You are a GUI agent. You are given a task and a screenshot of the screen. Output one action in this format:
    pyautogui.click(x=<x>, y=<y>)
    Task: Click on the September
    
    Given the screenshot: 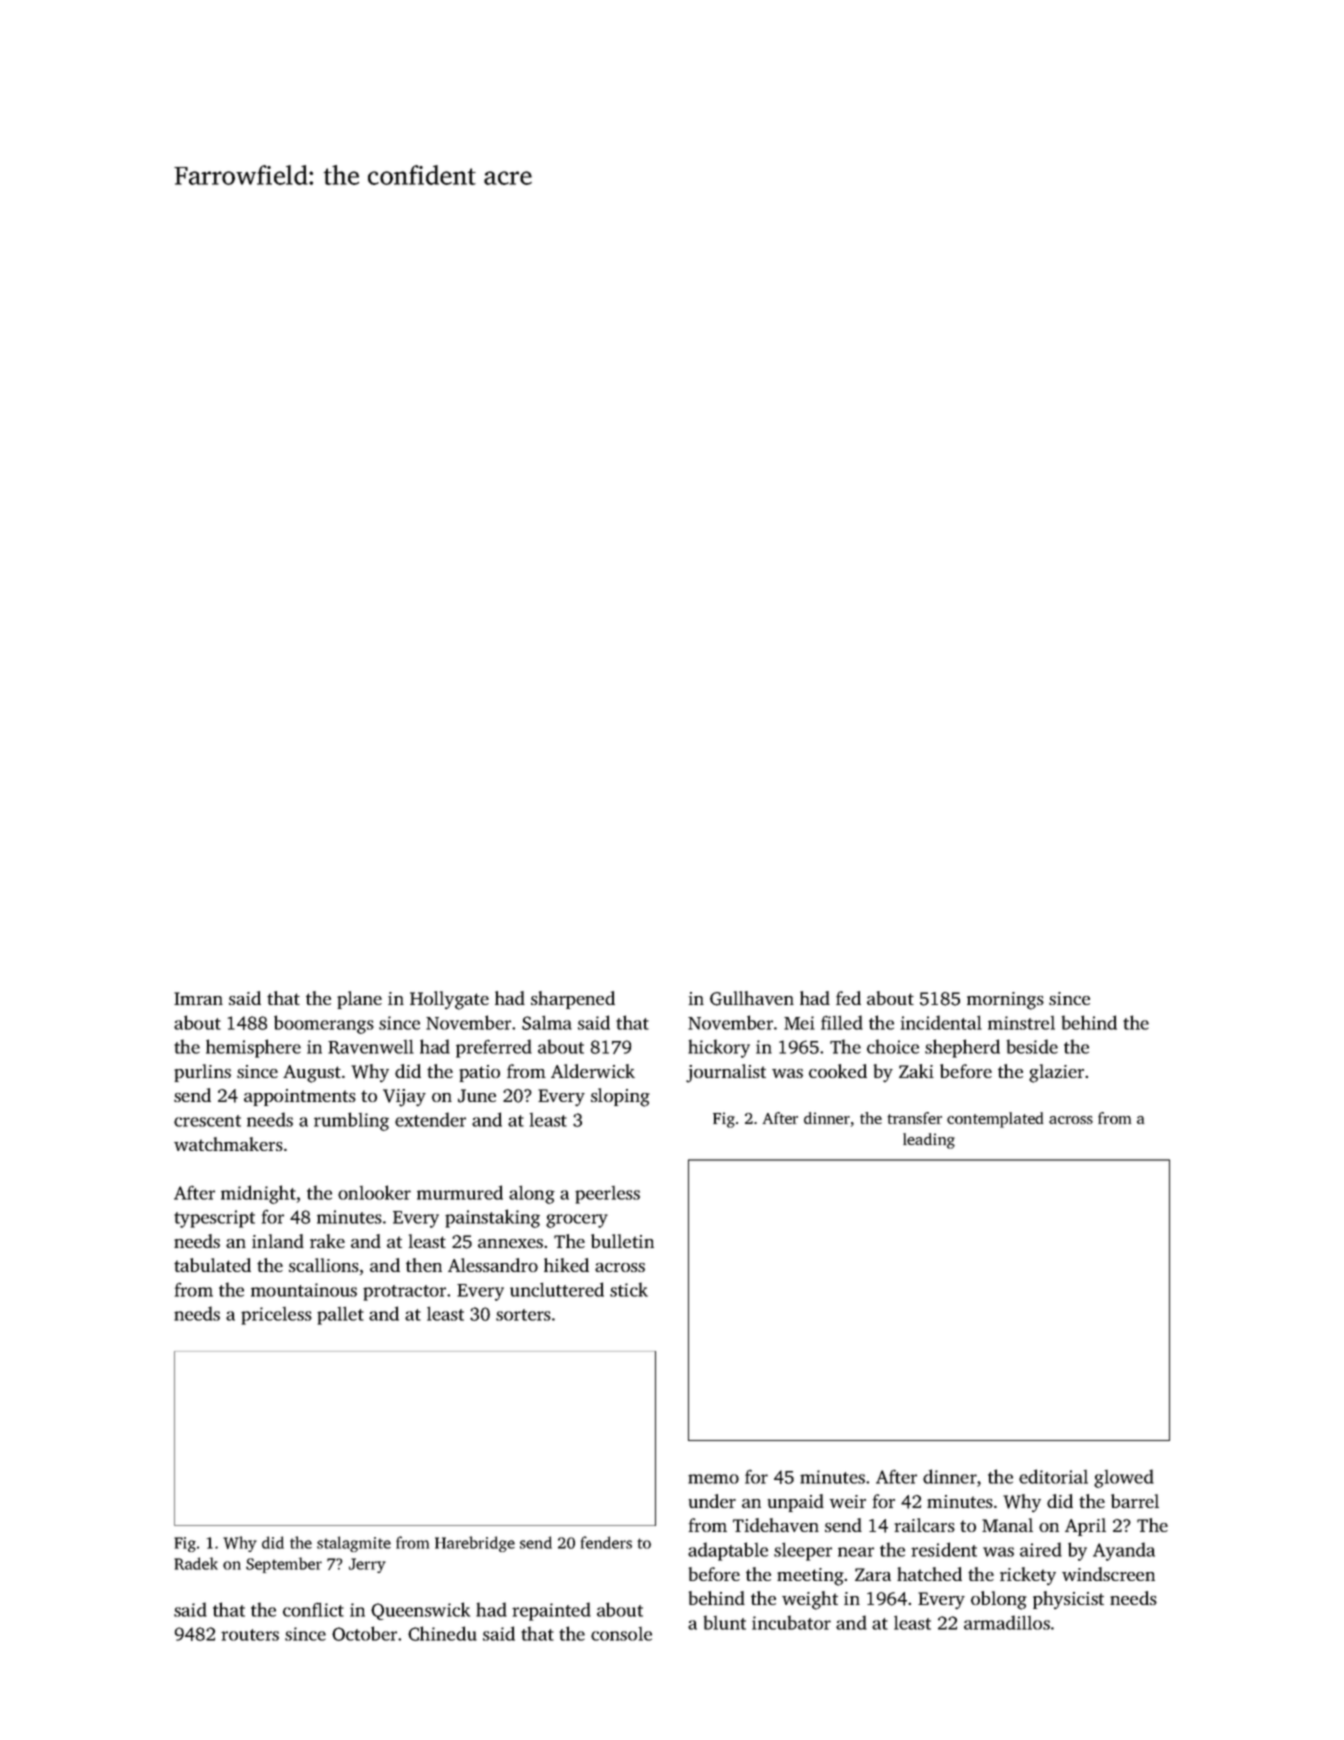 What is the action you would take?
    pyautogui.click(x=284, y=1565)
